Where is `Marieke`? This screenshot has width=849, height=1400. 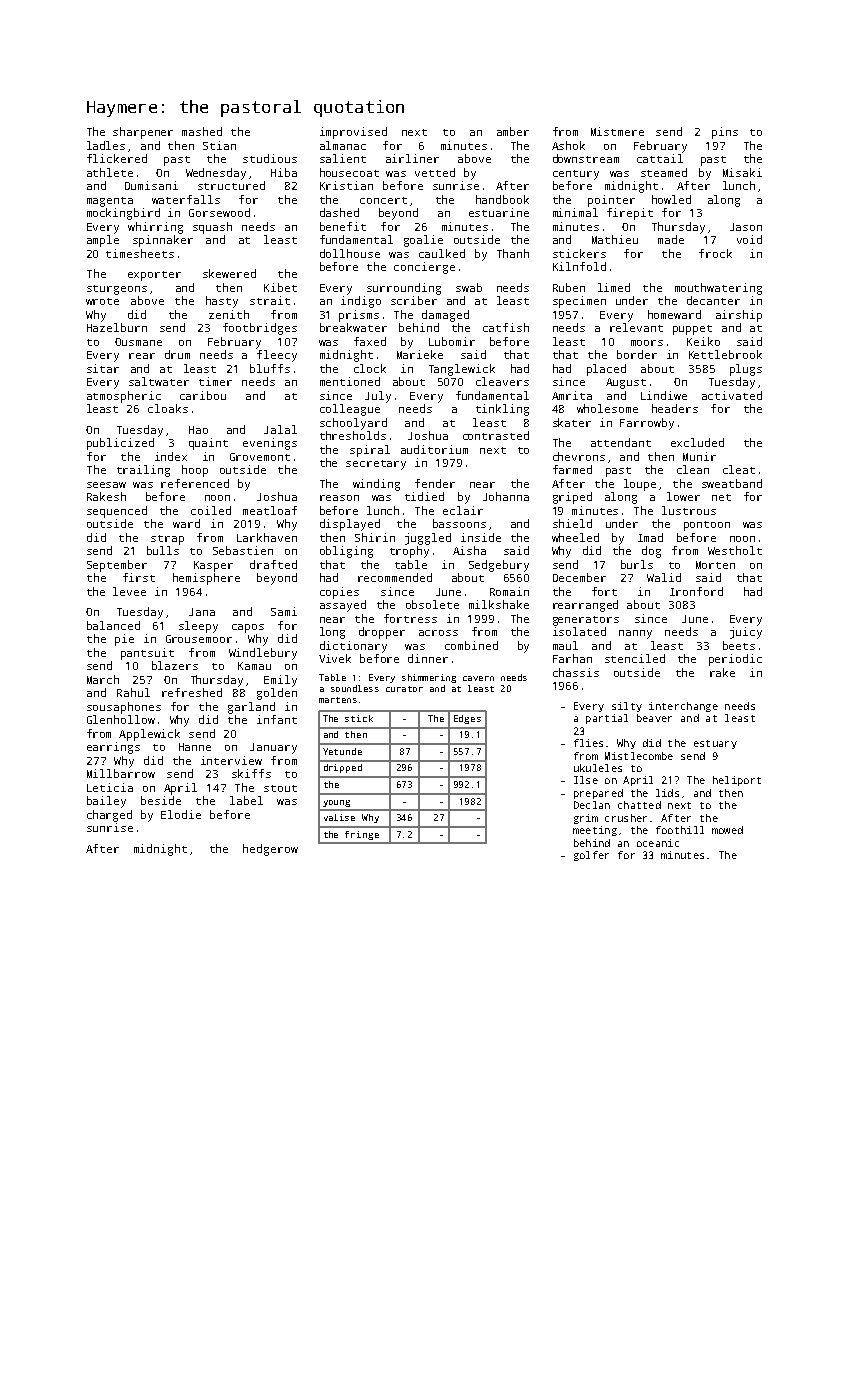 Marieke is located at coordinates (420, 354).
